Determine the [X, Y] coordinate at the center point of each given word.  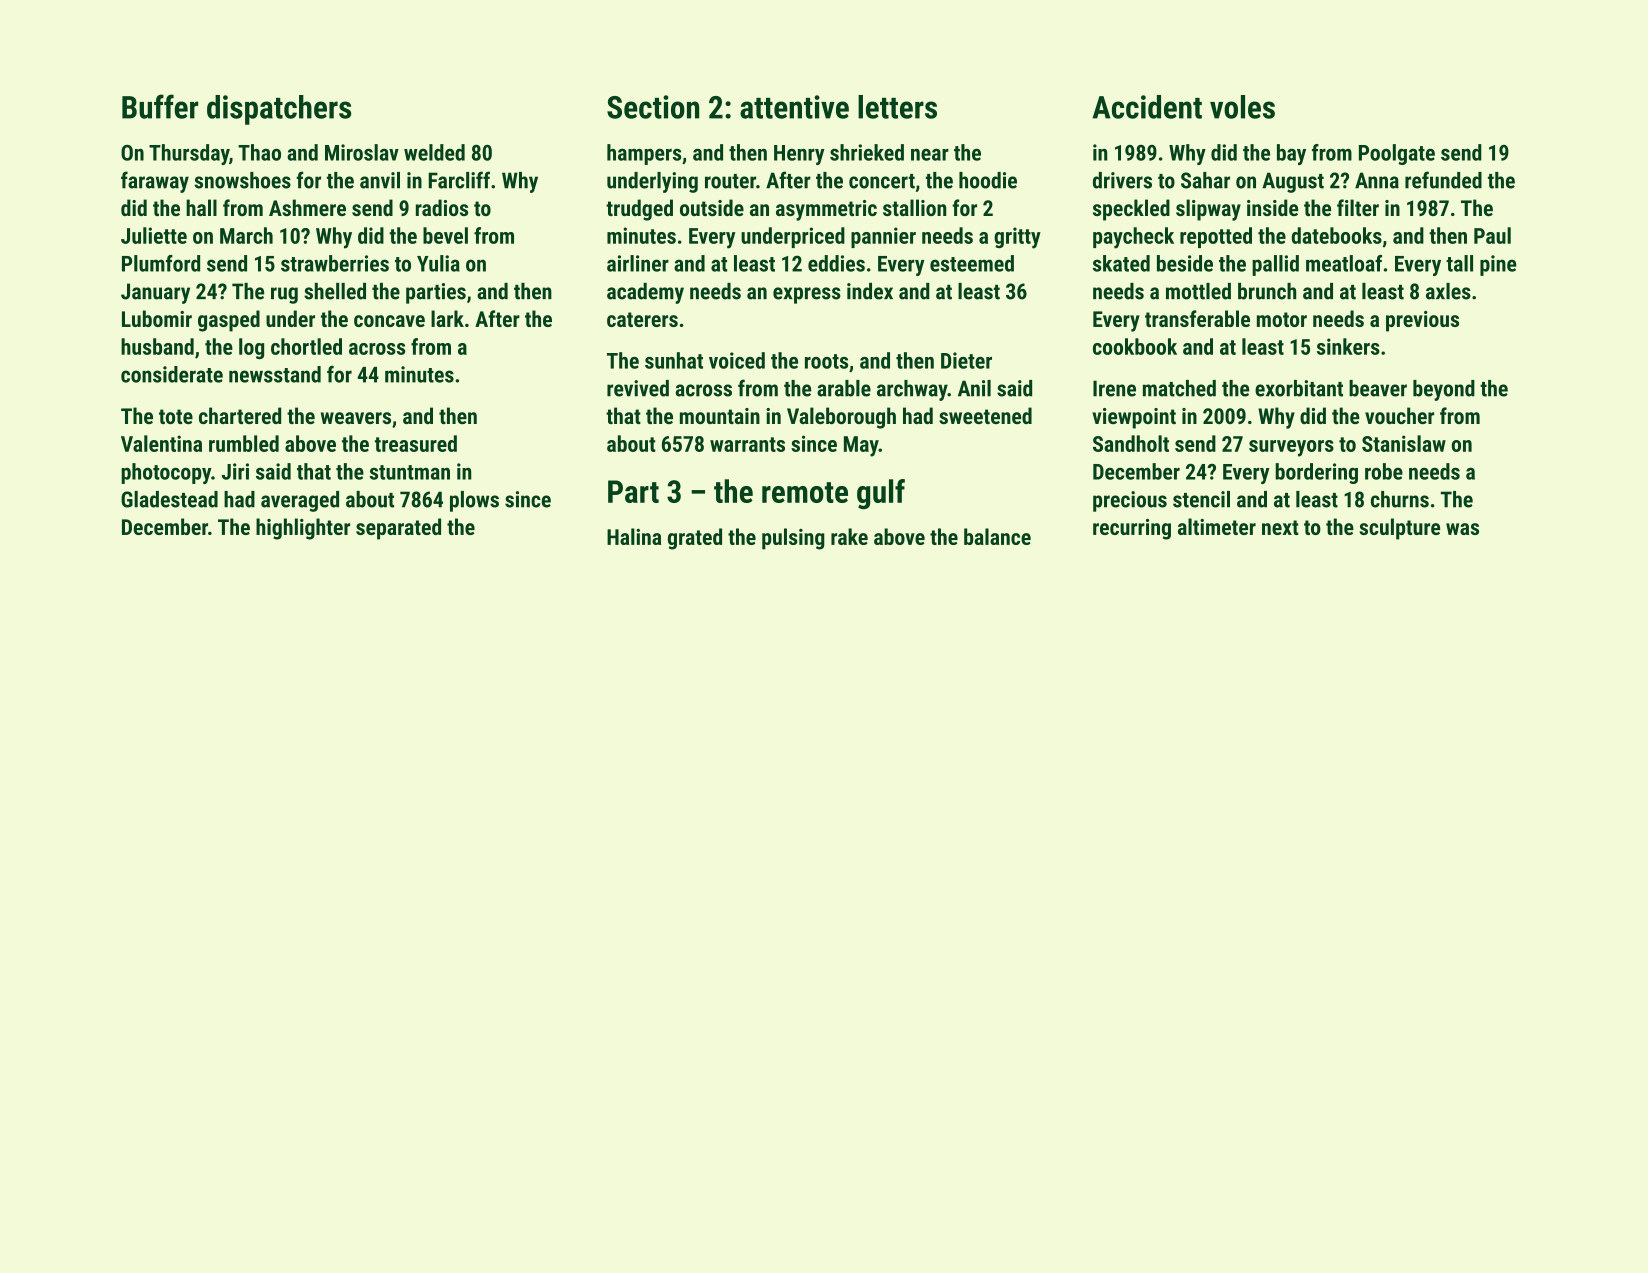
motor [1282, 319]
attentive [794, 107]
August [1293, 182]
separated [398, 529]
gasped [229, 321]
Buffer [160, 106]
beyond [1444, 390]
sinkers [1348, 346]
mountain [720, 416]
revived [638, 388]
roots [826, 361]
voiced [737, 360]
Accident [1147, 107]
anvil [380, 180]
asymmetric [826, 210]
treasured [416, 443]
